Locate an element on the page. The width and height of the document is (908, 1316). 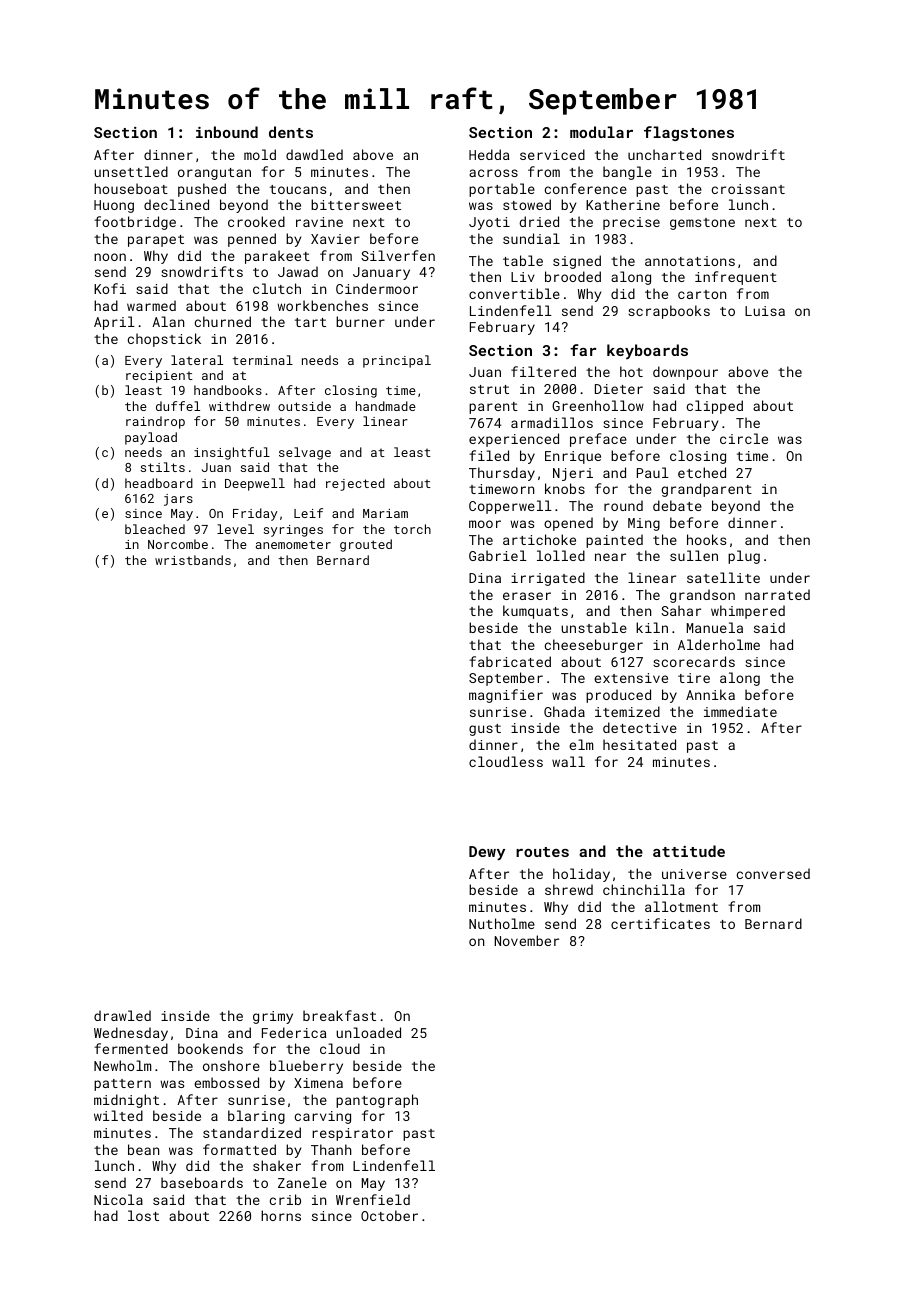
Nicola is located at coordinates (118, 1199).
